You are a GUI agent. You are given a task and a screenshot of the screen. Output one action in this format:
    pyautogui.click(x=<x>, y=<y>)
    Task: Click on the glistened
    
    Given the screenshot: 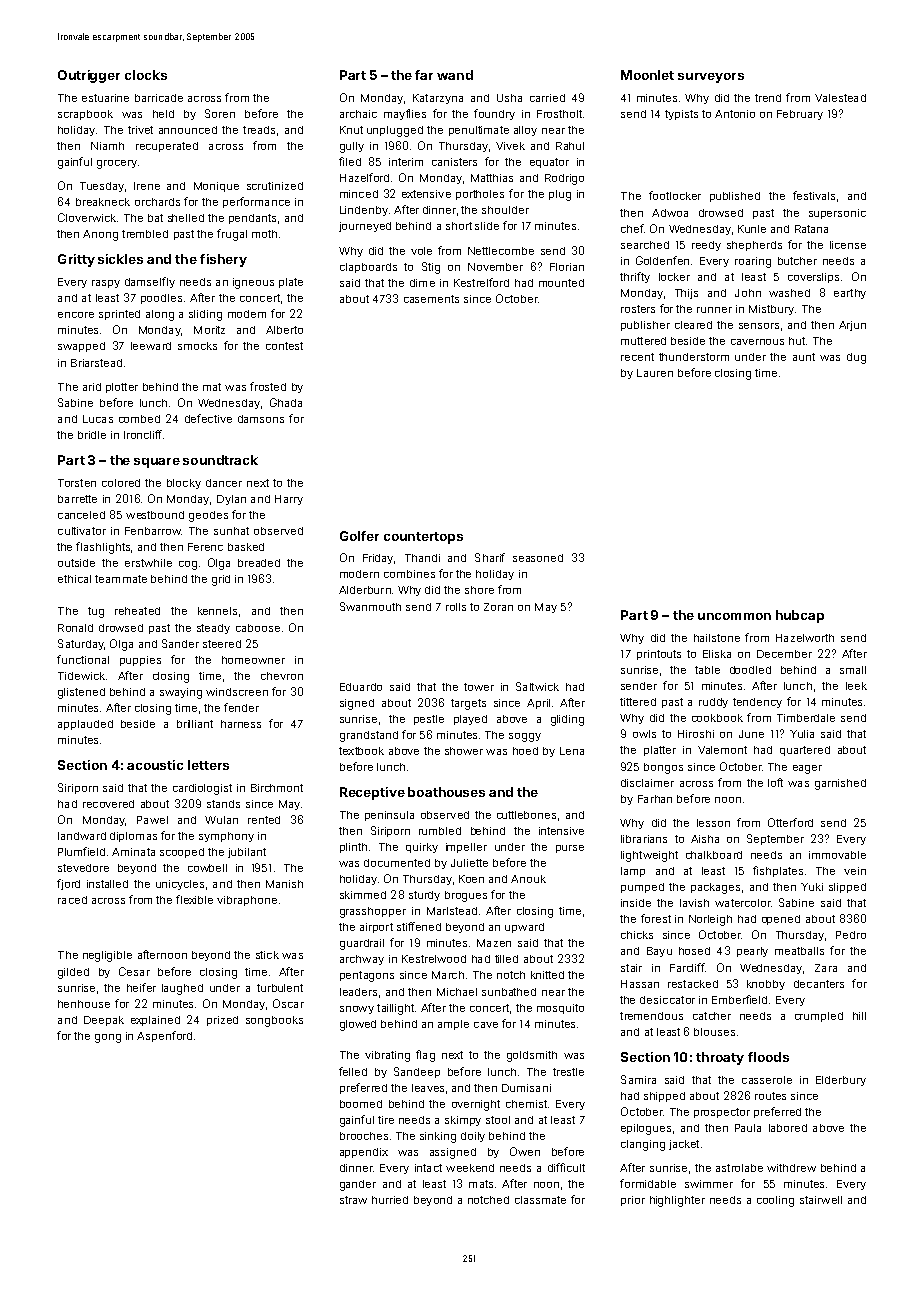 What is the action you would take?
    pyautogui.click(x=81, y=693)
